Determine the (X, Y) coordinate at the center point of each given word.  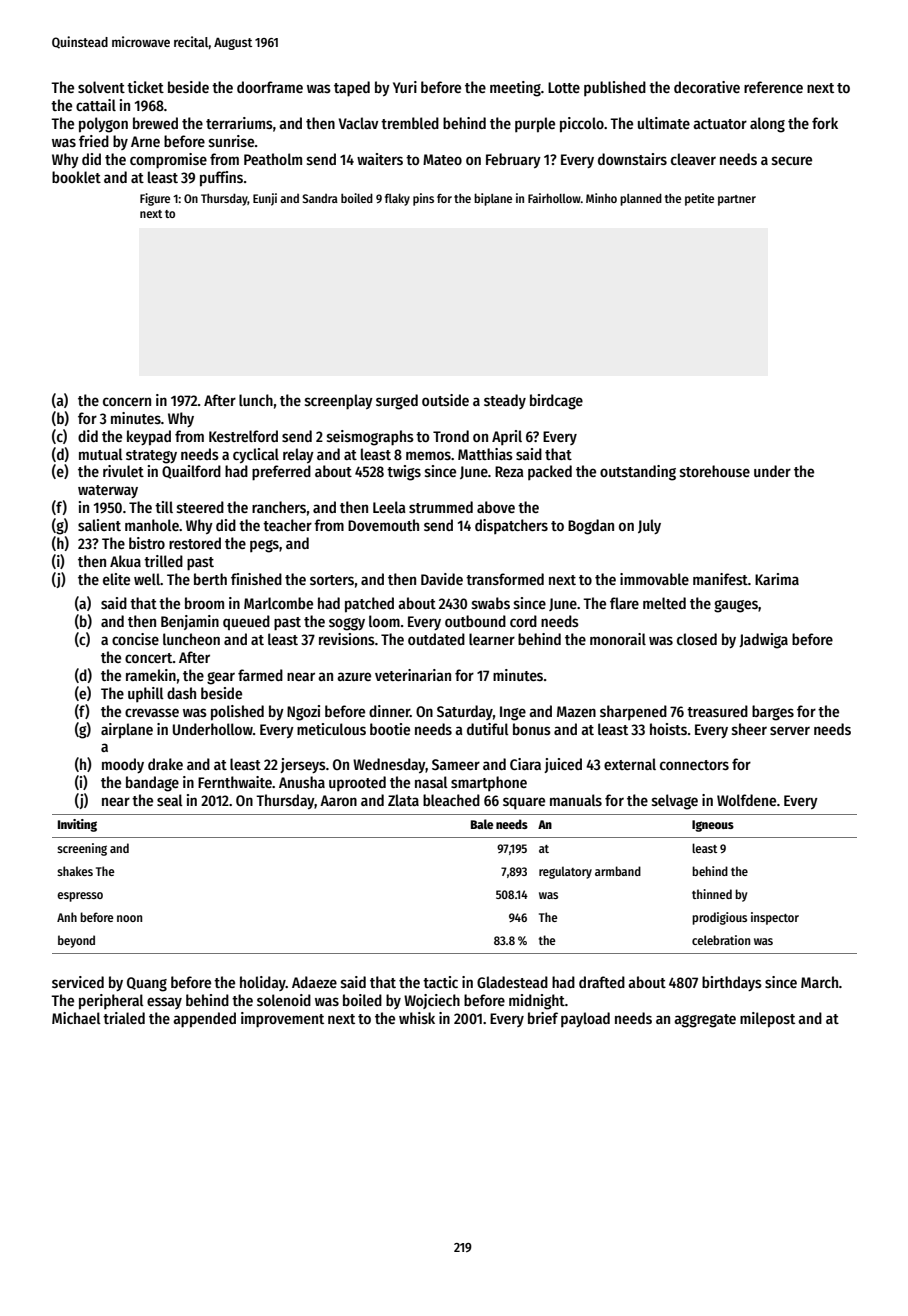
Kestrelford (243, 436)
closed (697, 639)
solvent (101, 87)
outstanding (638, 473)
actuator (720, 124)
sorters (332, 580)
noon (129, 918)
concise (135, 639)
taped (352, 89)
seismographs (370, 438)
